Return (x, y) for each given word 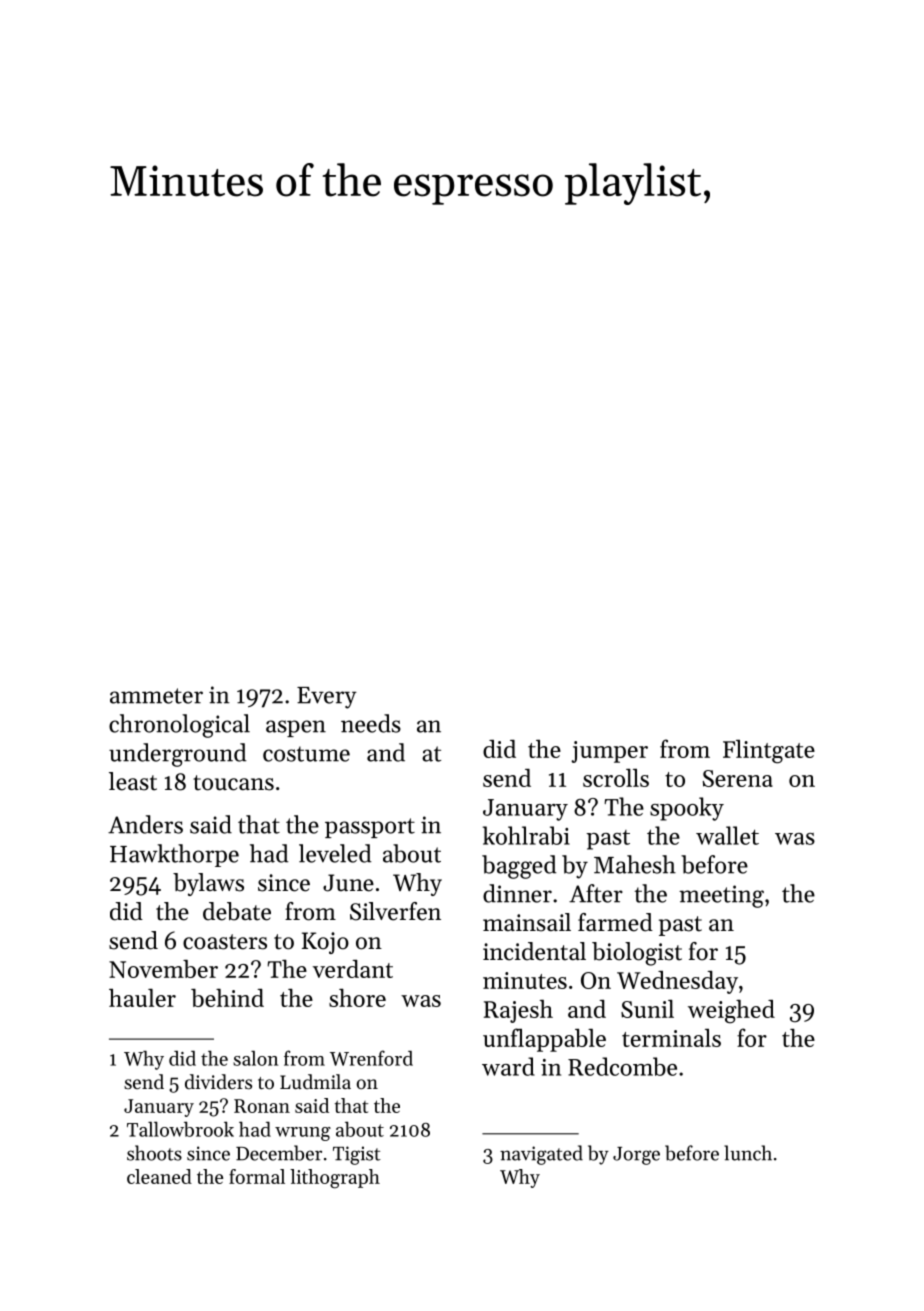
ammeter (156, 696)
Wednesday (677, 982)
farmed (615, 922)
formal (257, 1176)
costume (306, 754)
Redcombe (622, 1066)
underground (178, 755)
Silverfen (395, 911)
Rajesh (518, 1011)
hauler (142, 997)
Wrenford (371, 1058)
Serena (738, 778)
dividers (218, 1081)
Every (327, 698)
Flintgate (769, 752)
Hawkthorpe (174, 855)
